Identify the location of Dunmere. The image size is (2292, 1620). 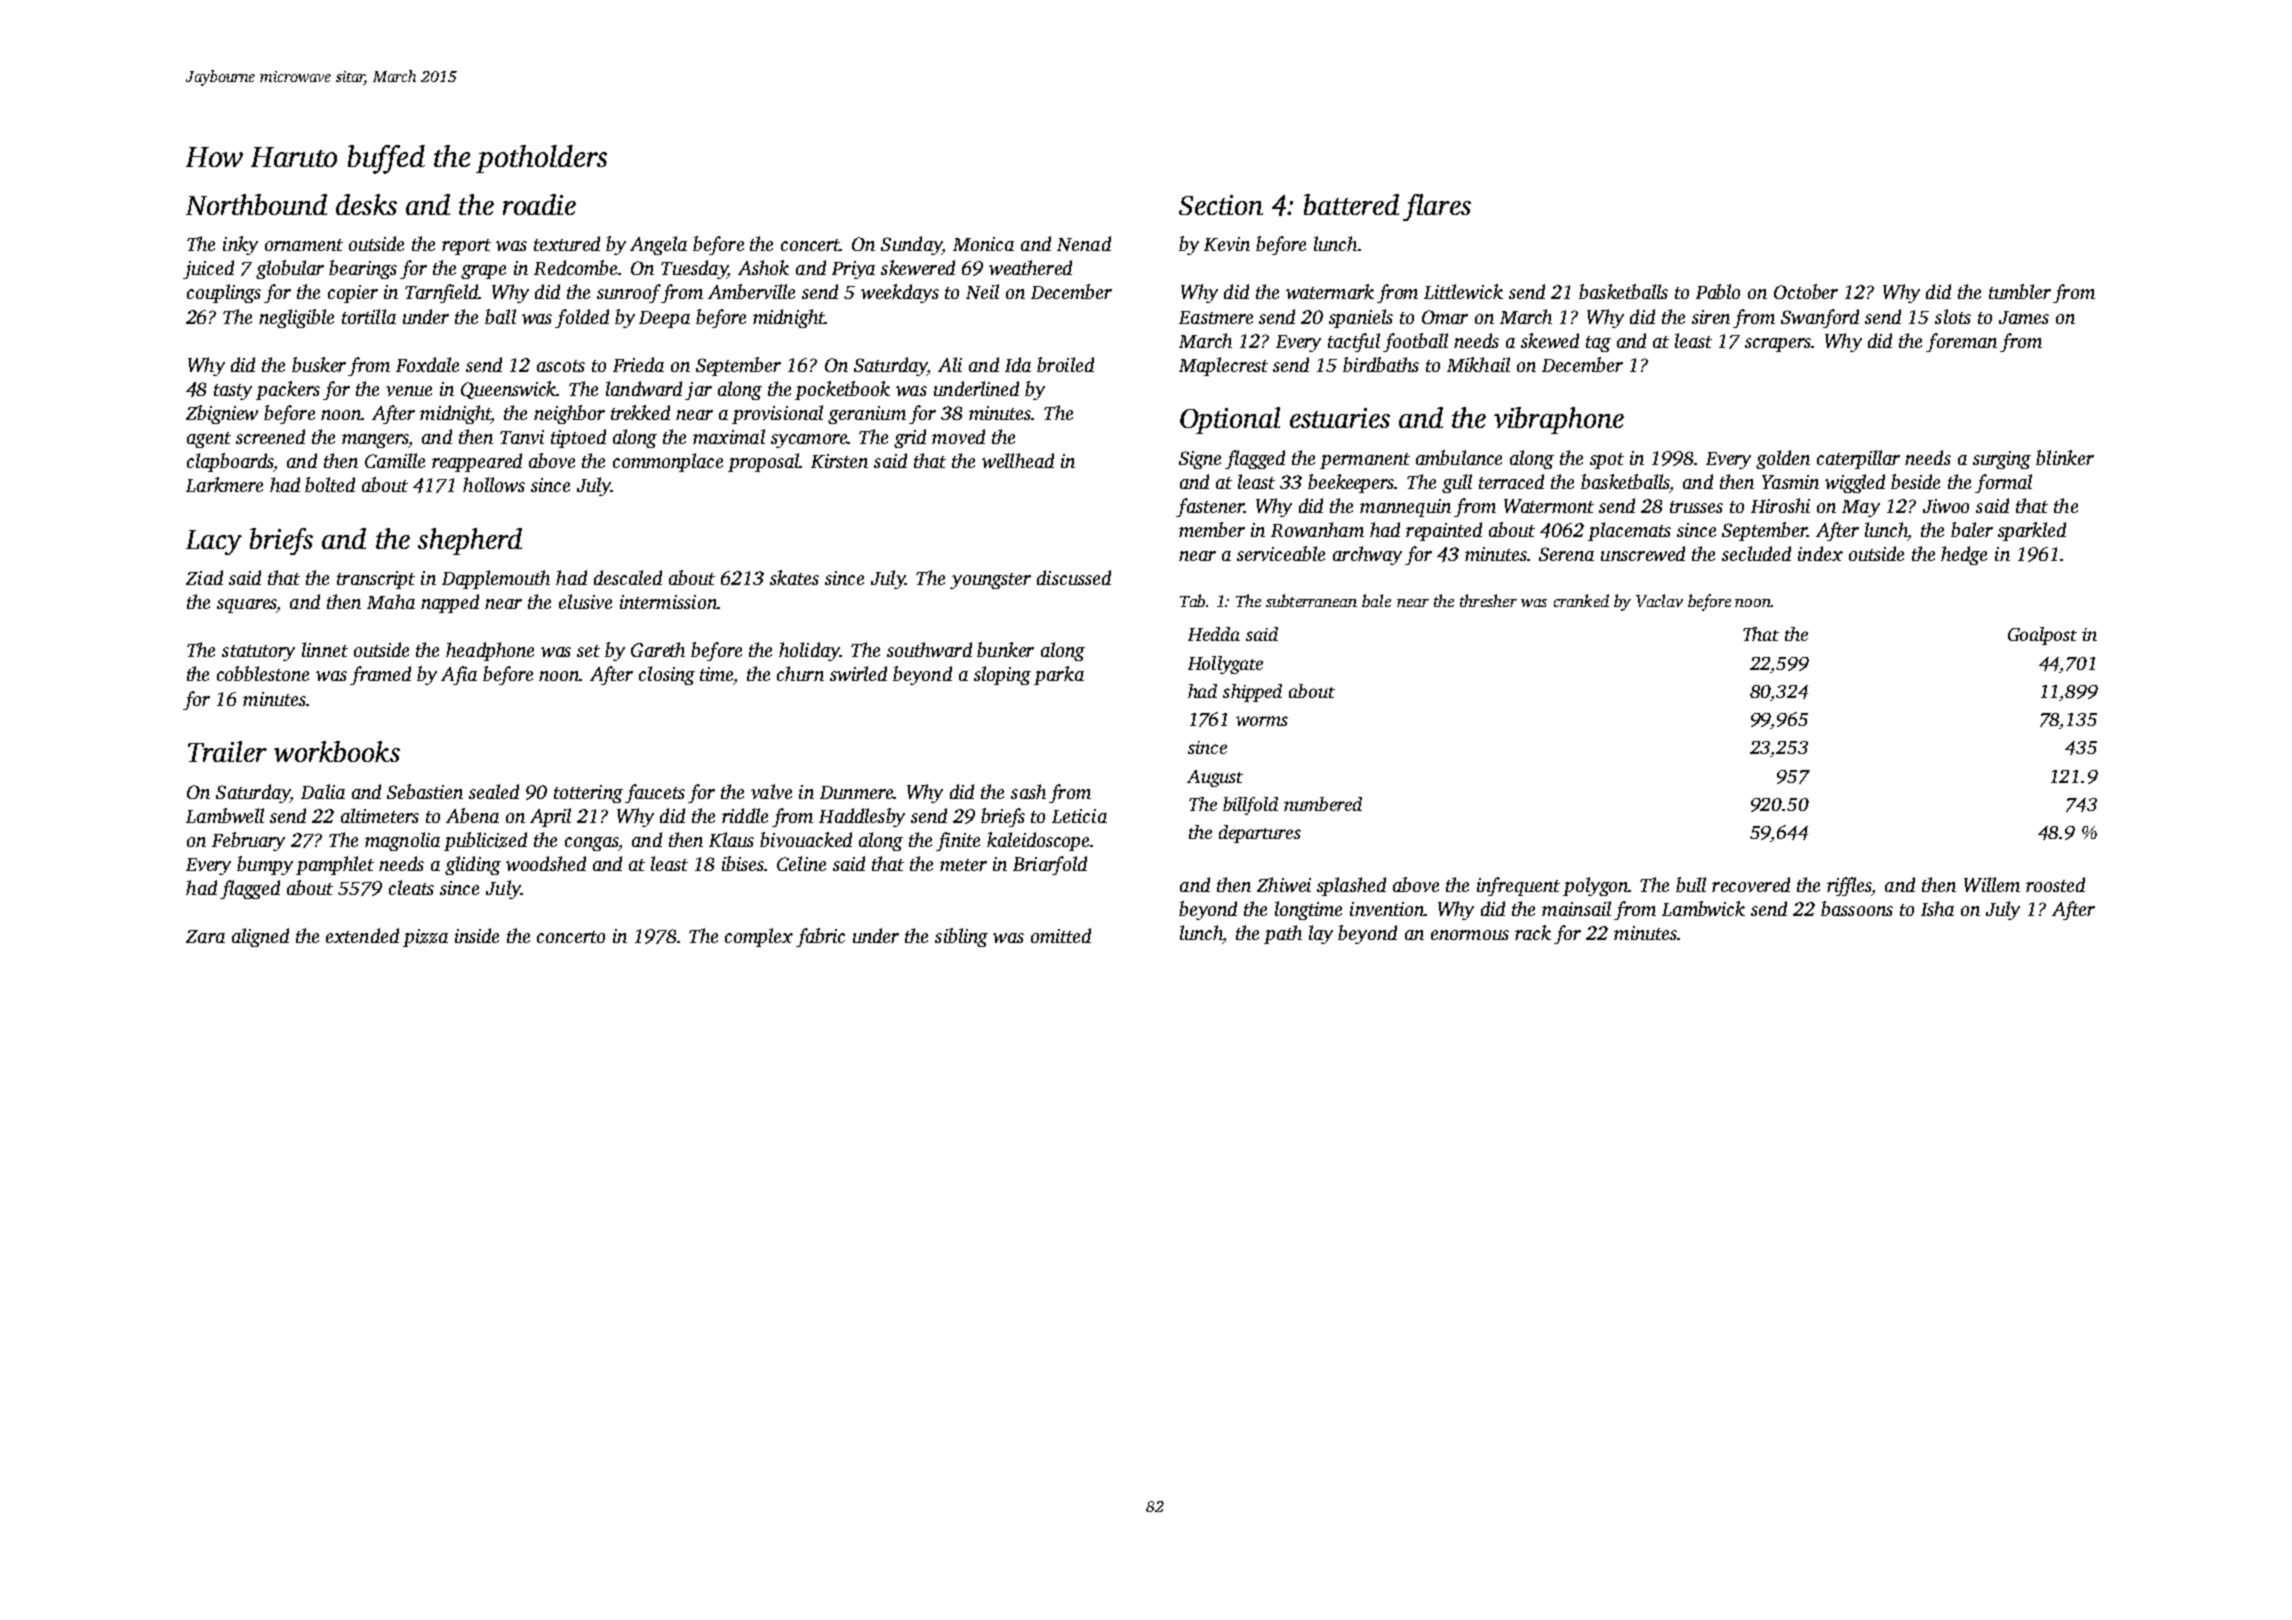
(857, 792).
